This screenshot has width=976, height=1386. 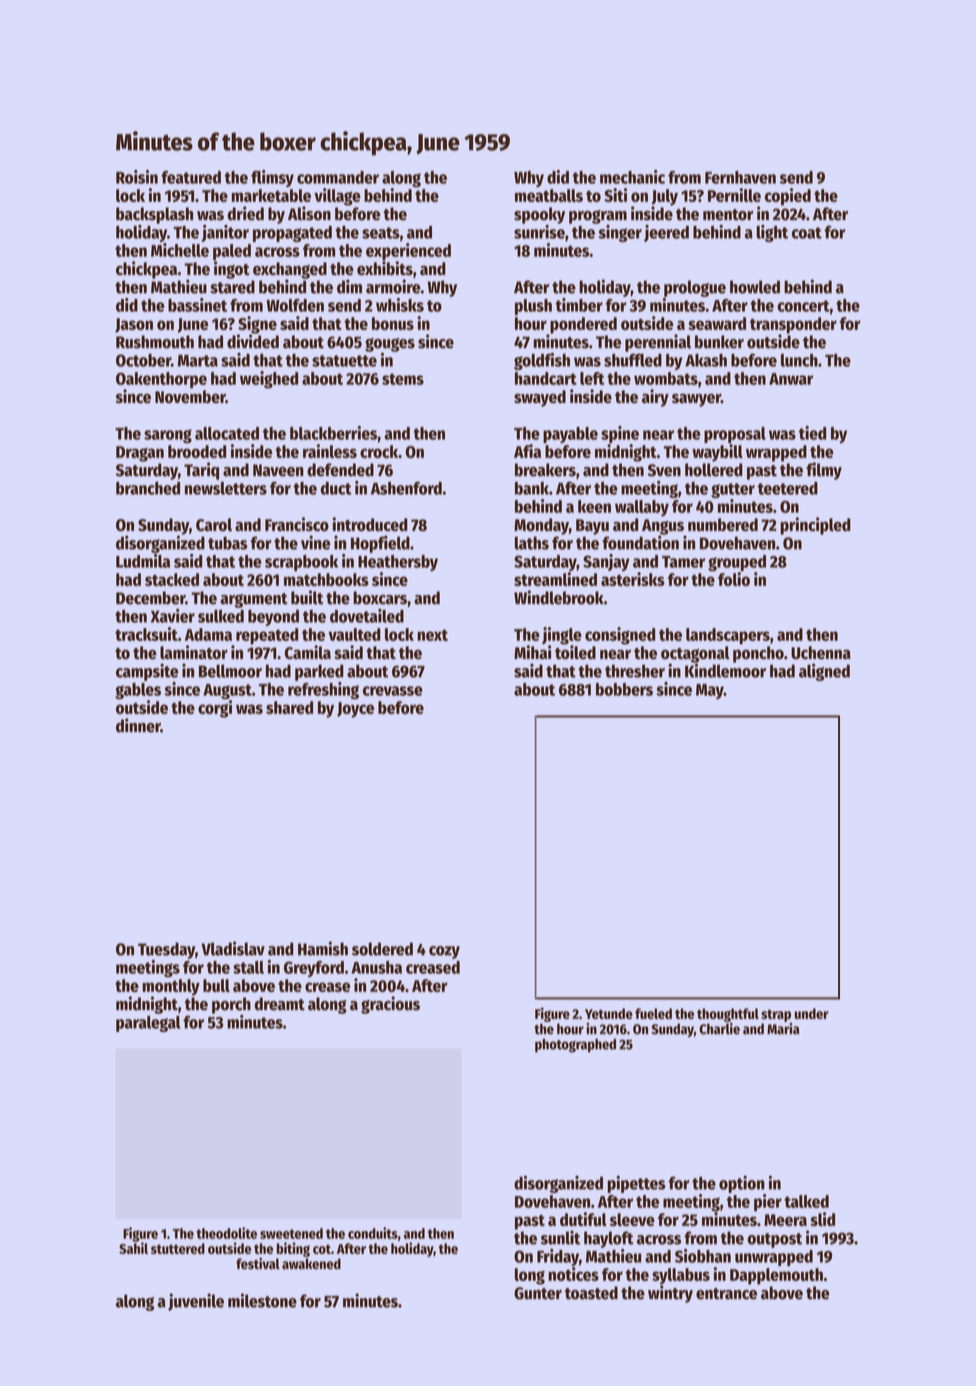 What do you see at coordinates (532, 652) in the screenshot?
I see `Mihai` at bounding box center [532, 652].
